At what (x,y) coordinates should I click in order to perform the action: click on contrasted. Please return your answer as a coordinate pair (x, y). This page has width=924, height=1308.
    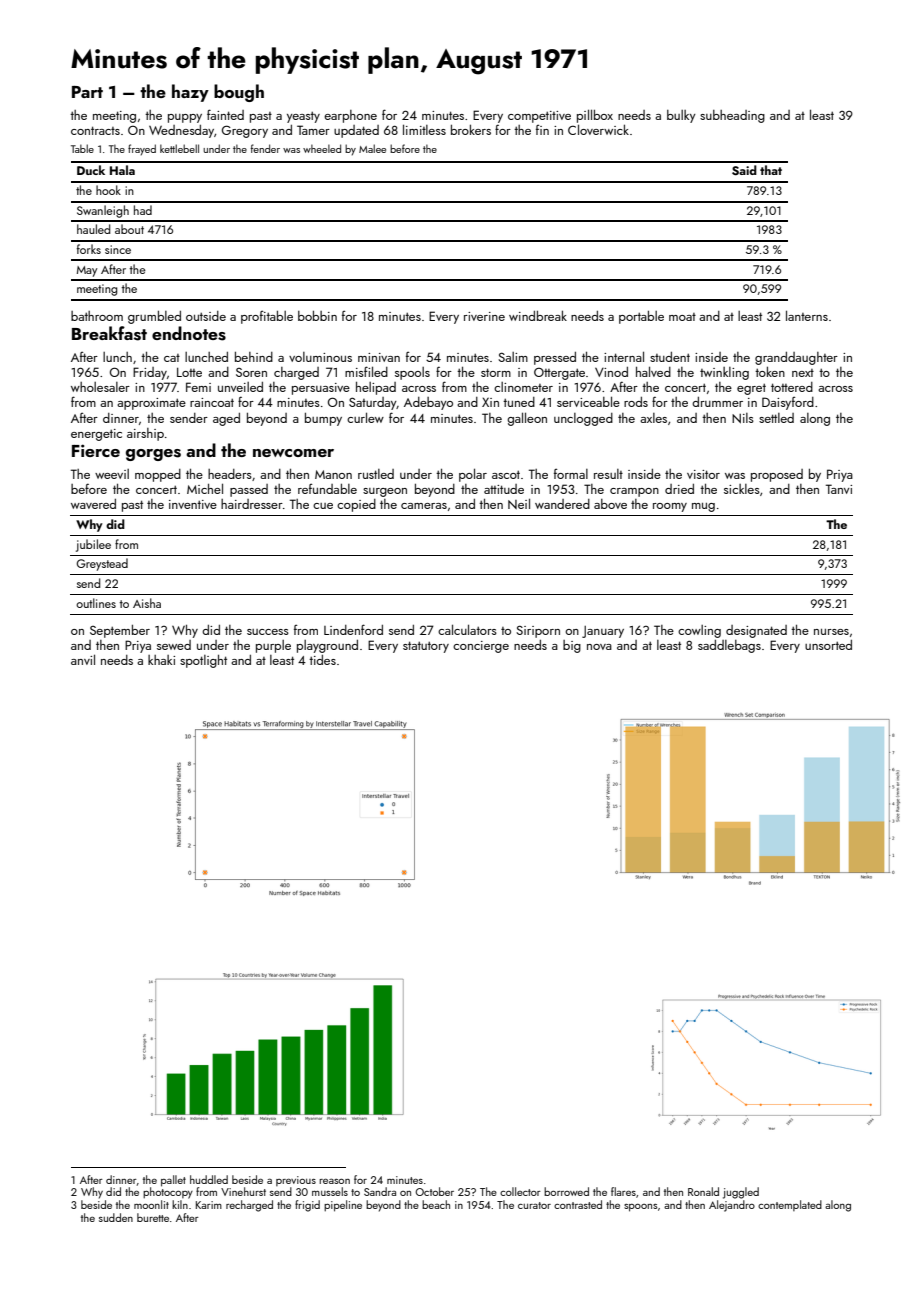
    Looking at the image, I should click on (578, 1204).
